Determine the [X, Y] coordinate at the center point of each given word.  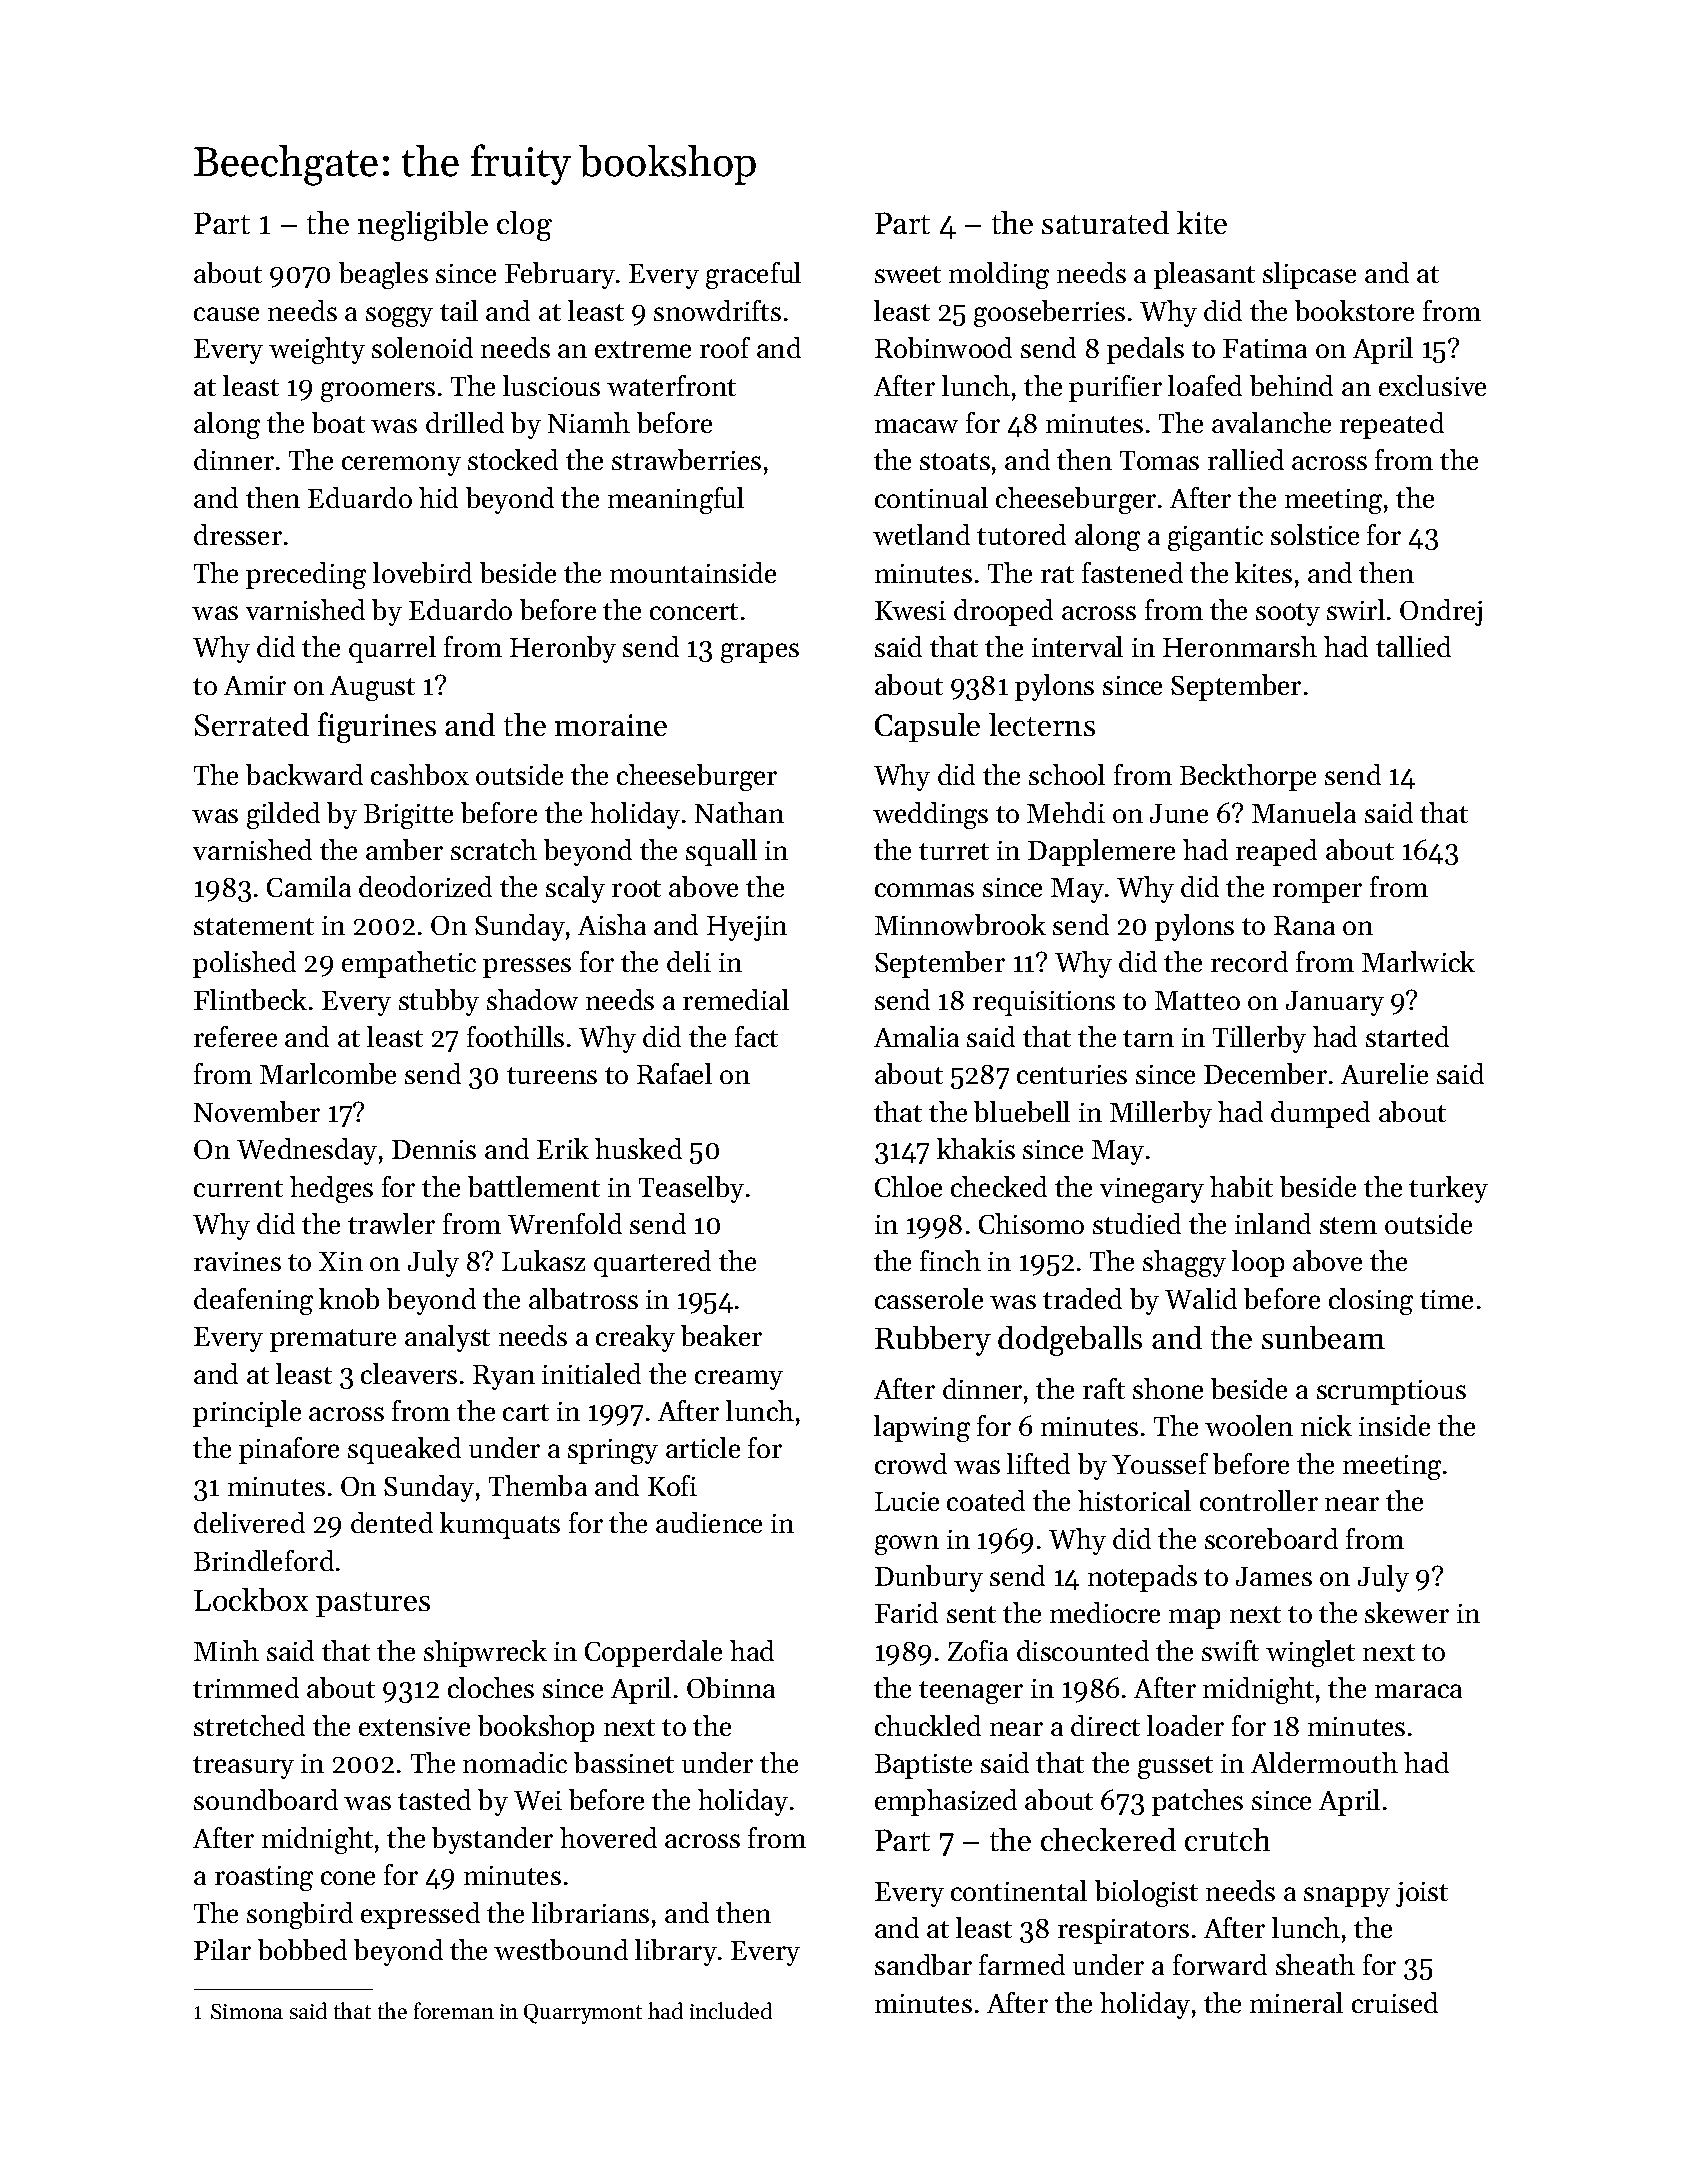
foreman [454, 2010]
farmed [1022, 1964]
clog [524, 226]
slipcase [1309, 275]
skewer [1407, 1612]
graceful [753, 275]
